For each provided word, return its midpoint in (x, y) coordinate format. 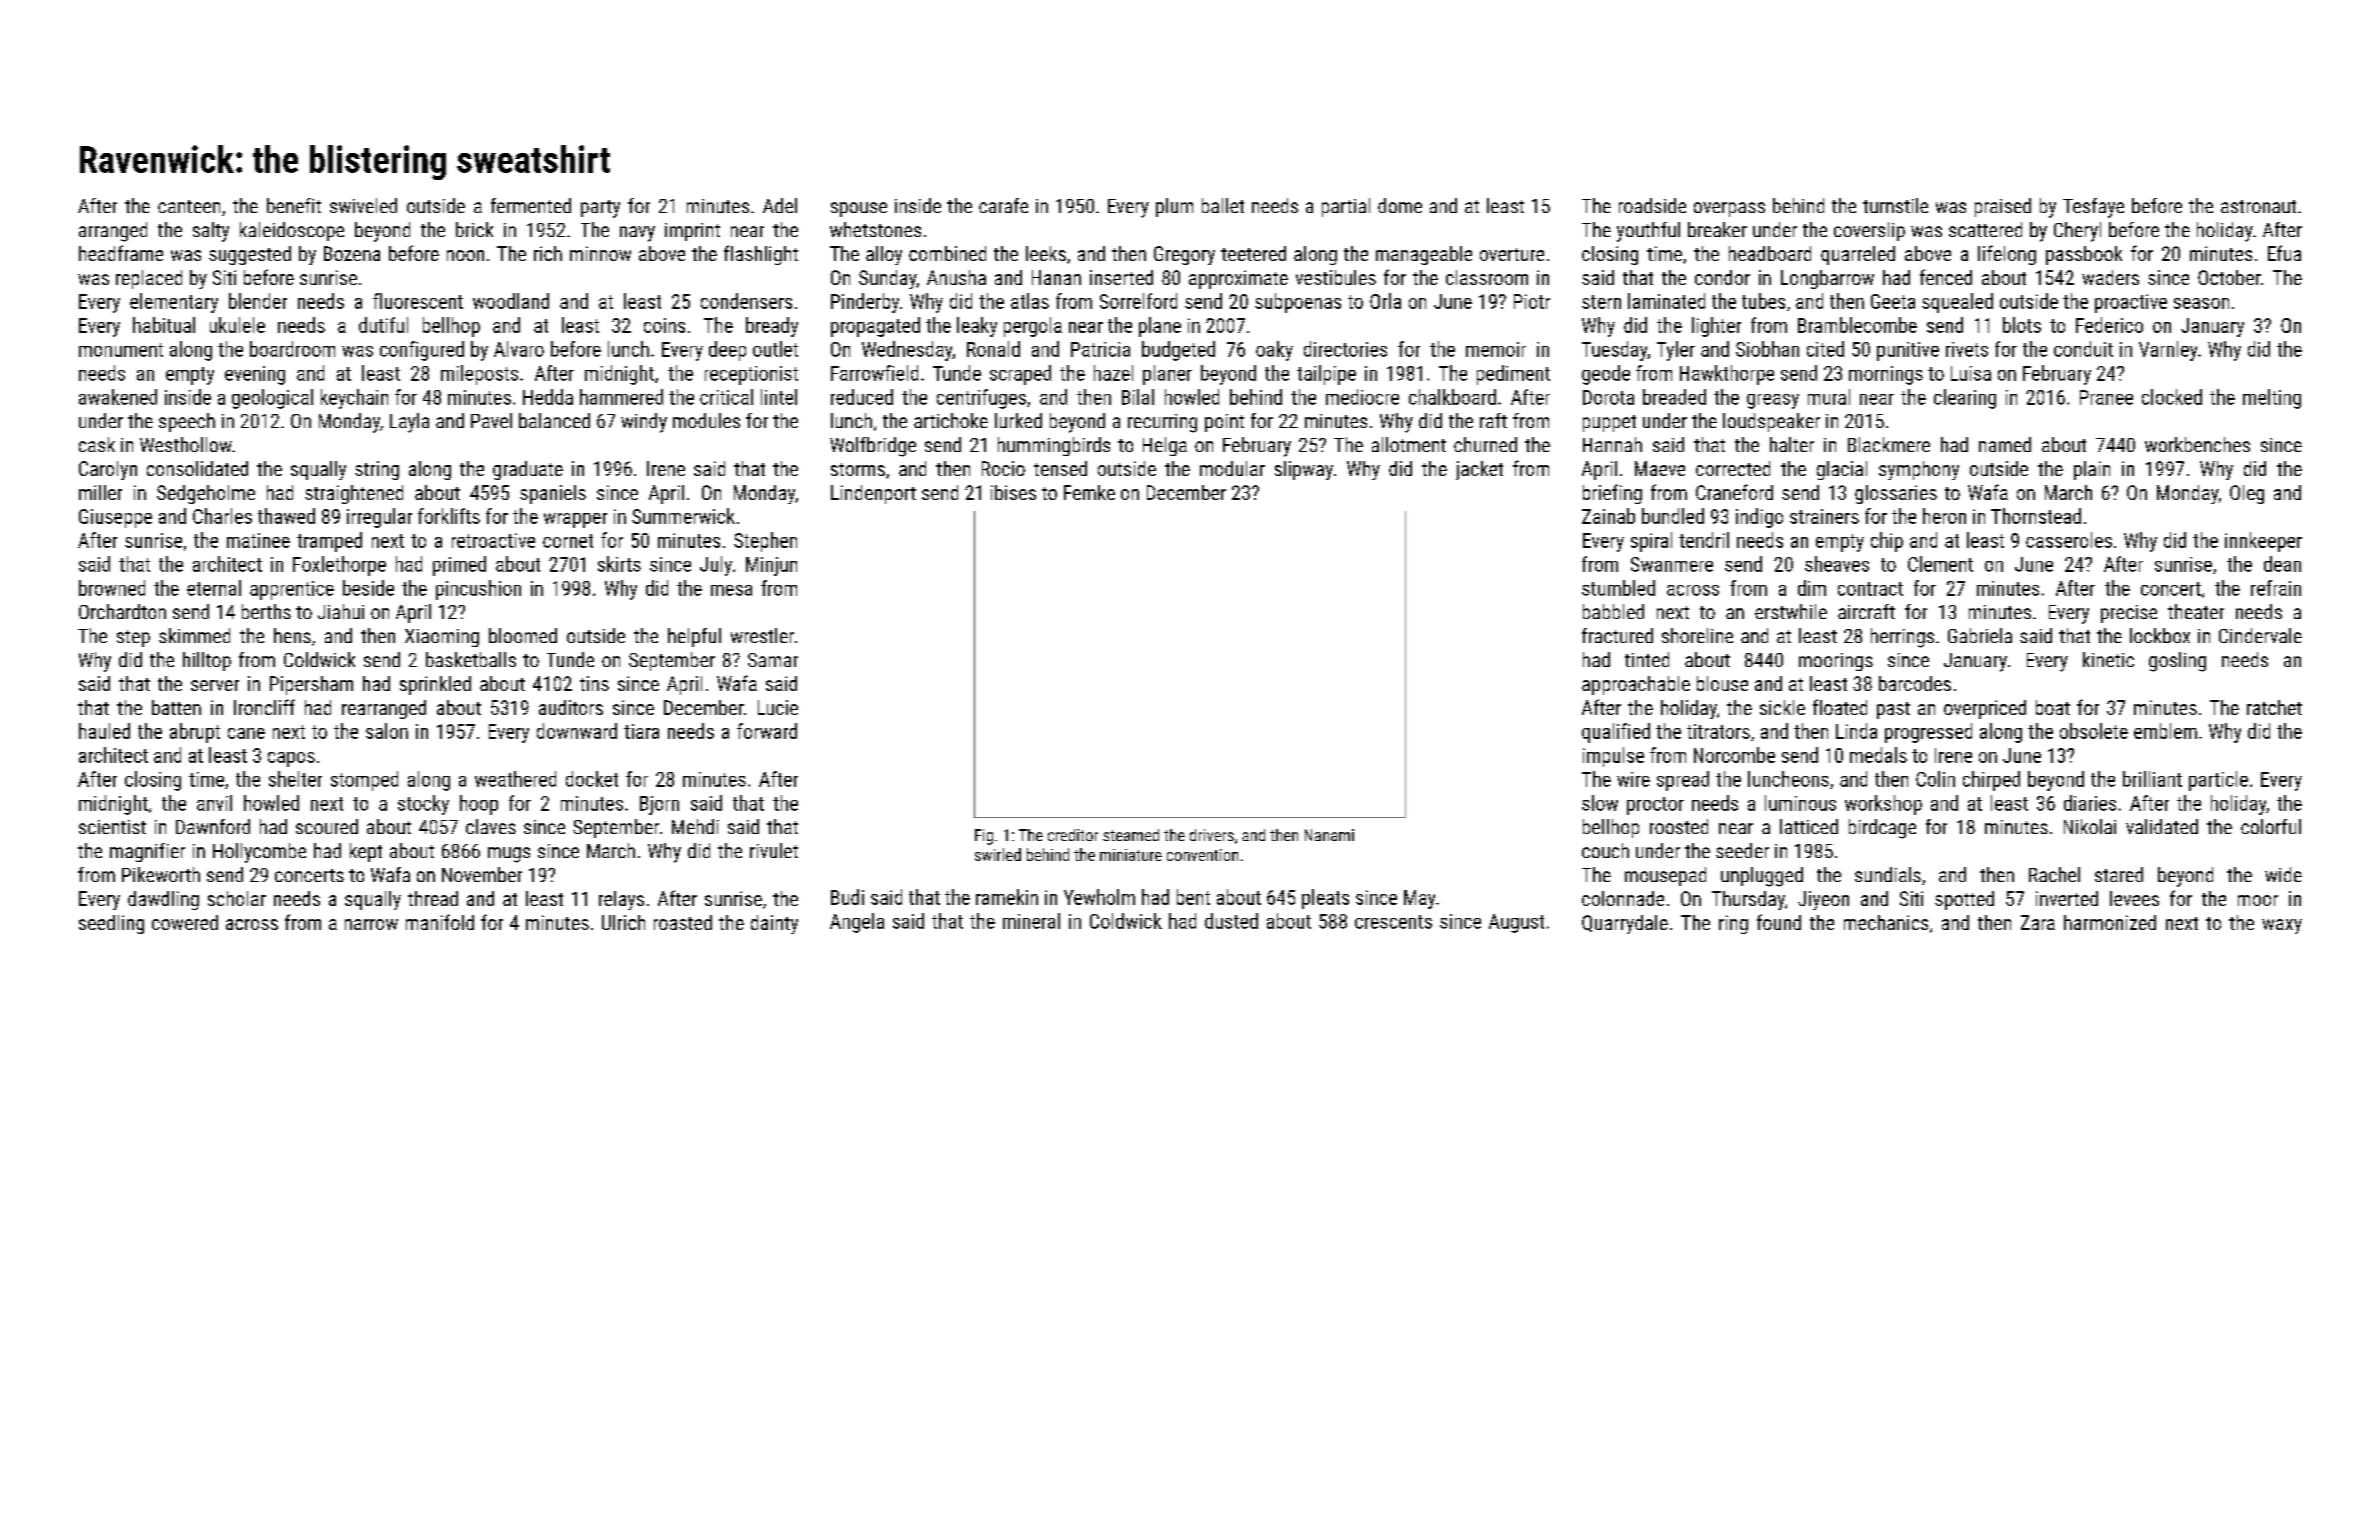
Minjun (771, 566)
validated (2162, 826)
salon (387, 731)
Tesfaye (2093, 208)
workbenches (2197, 444)
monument (121, 350)
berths (266, 611)
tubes (1763, 301)
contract (1870, 589)
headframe (121, 253)
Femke (1089, 492)
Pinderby (865, 303)
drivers (1212, 835)
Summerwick (683, 516)
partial (1346, 207)
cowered (185, 922)
